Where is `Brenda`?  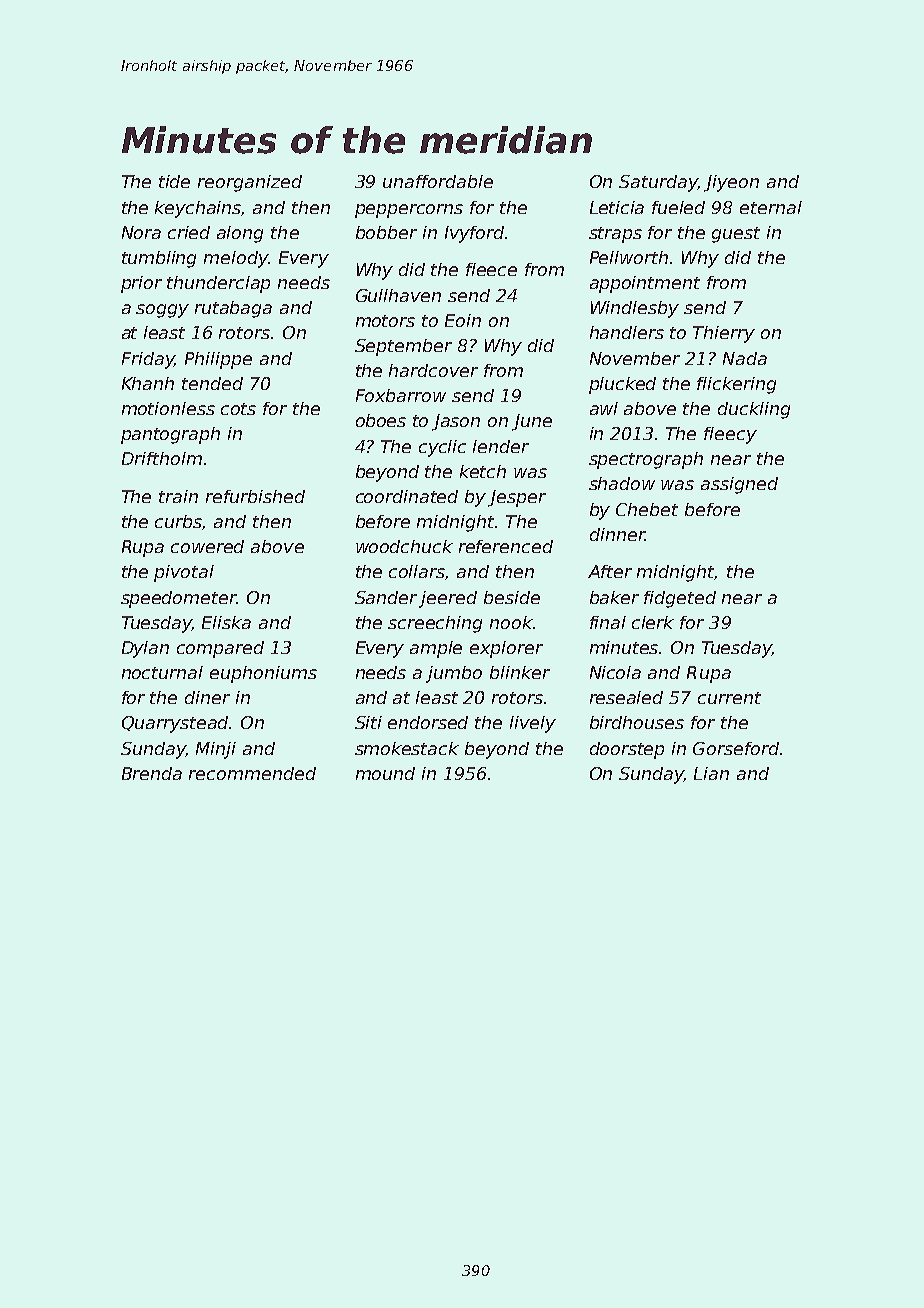
Brenda is located at coordinates (152, 773).
